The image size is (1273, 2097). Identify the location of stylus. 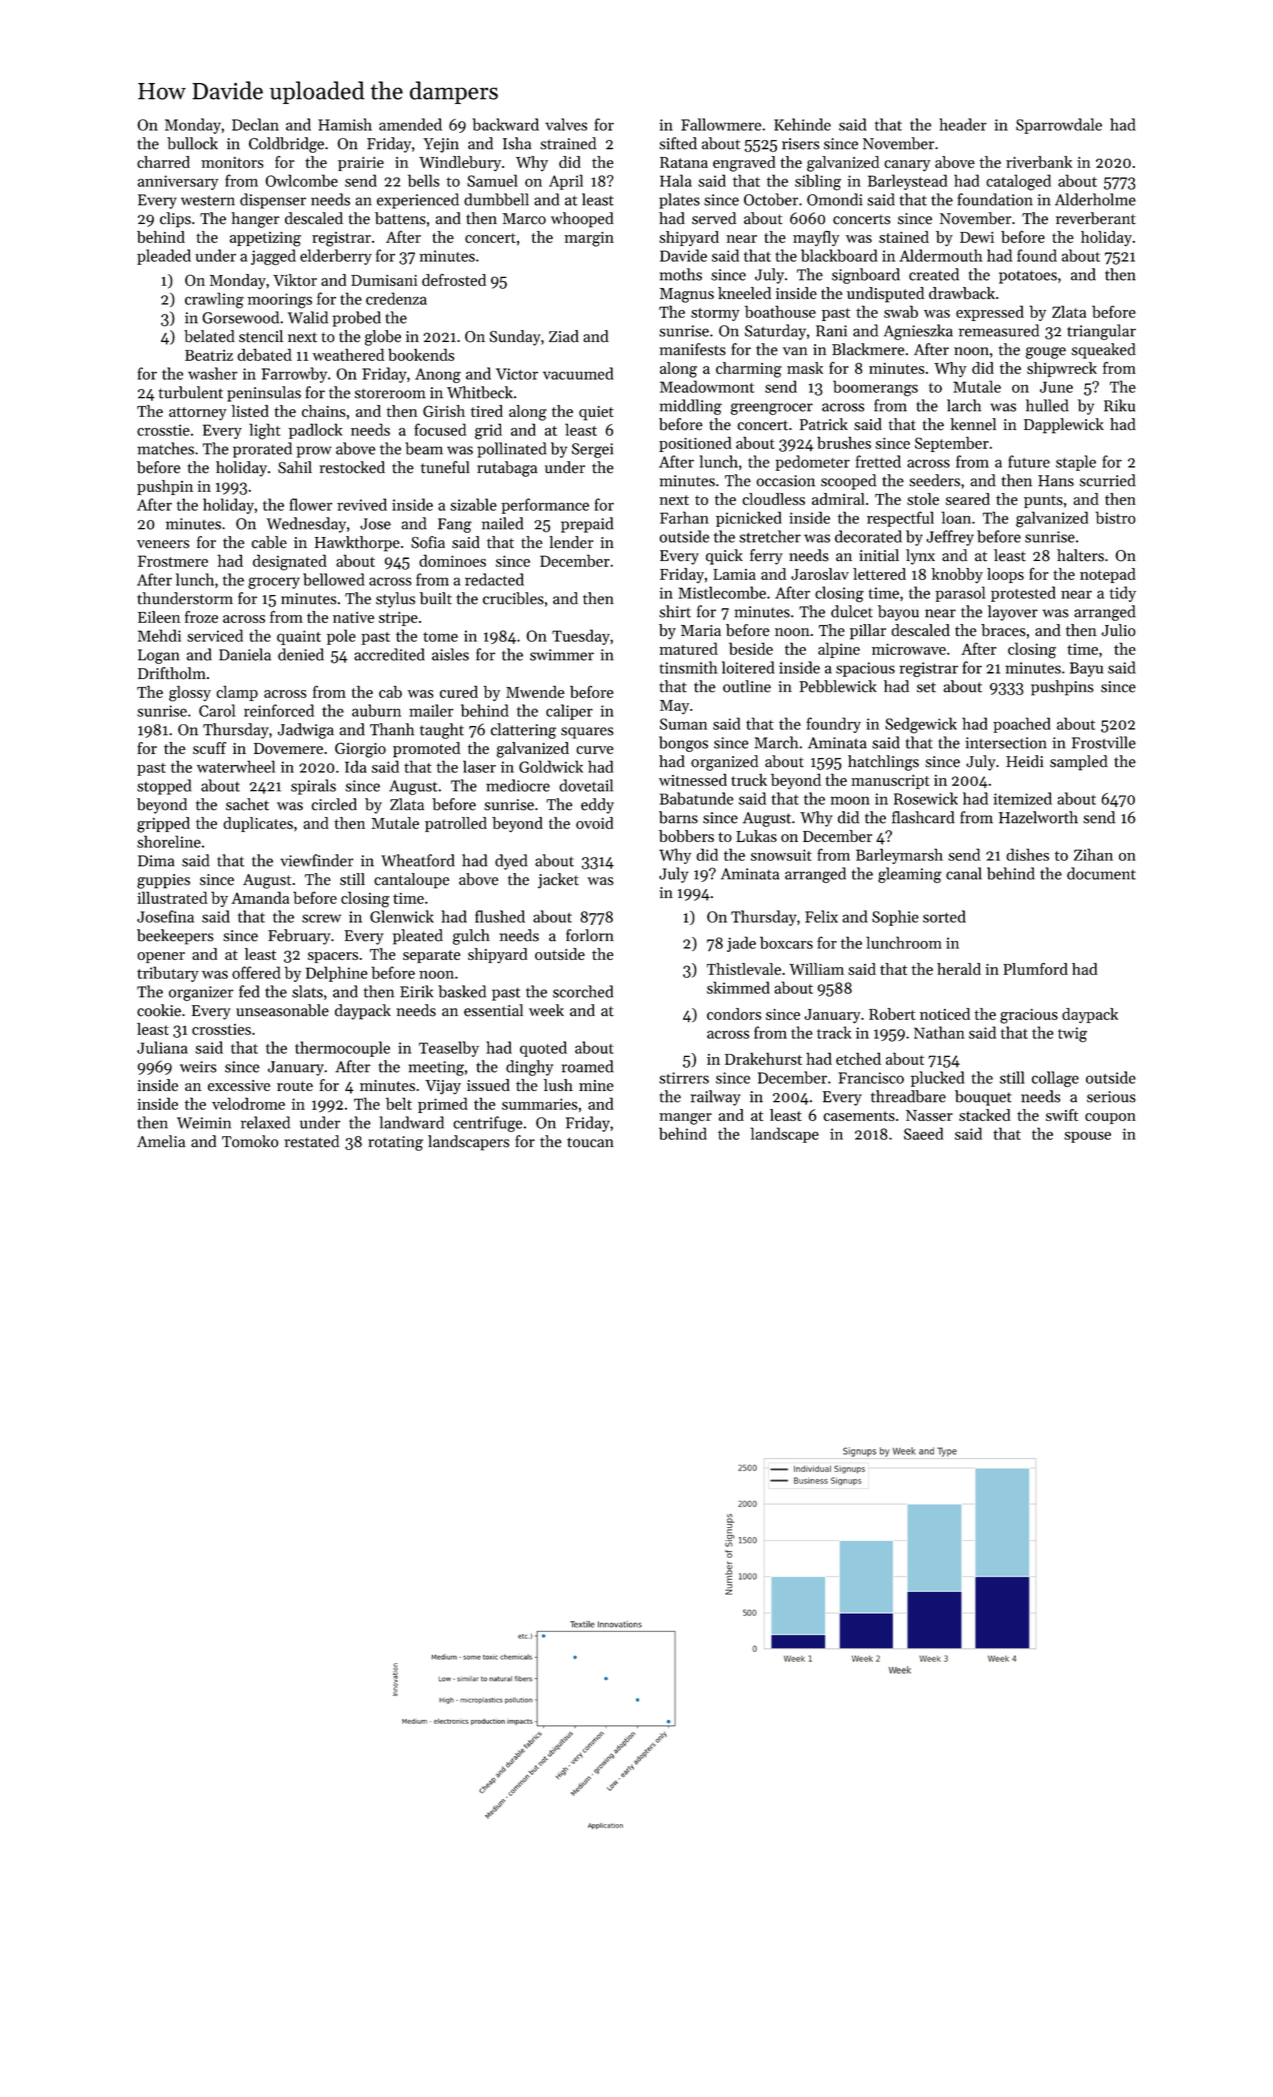
(395, 600).
